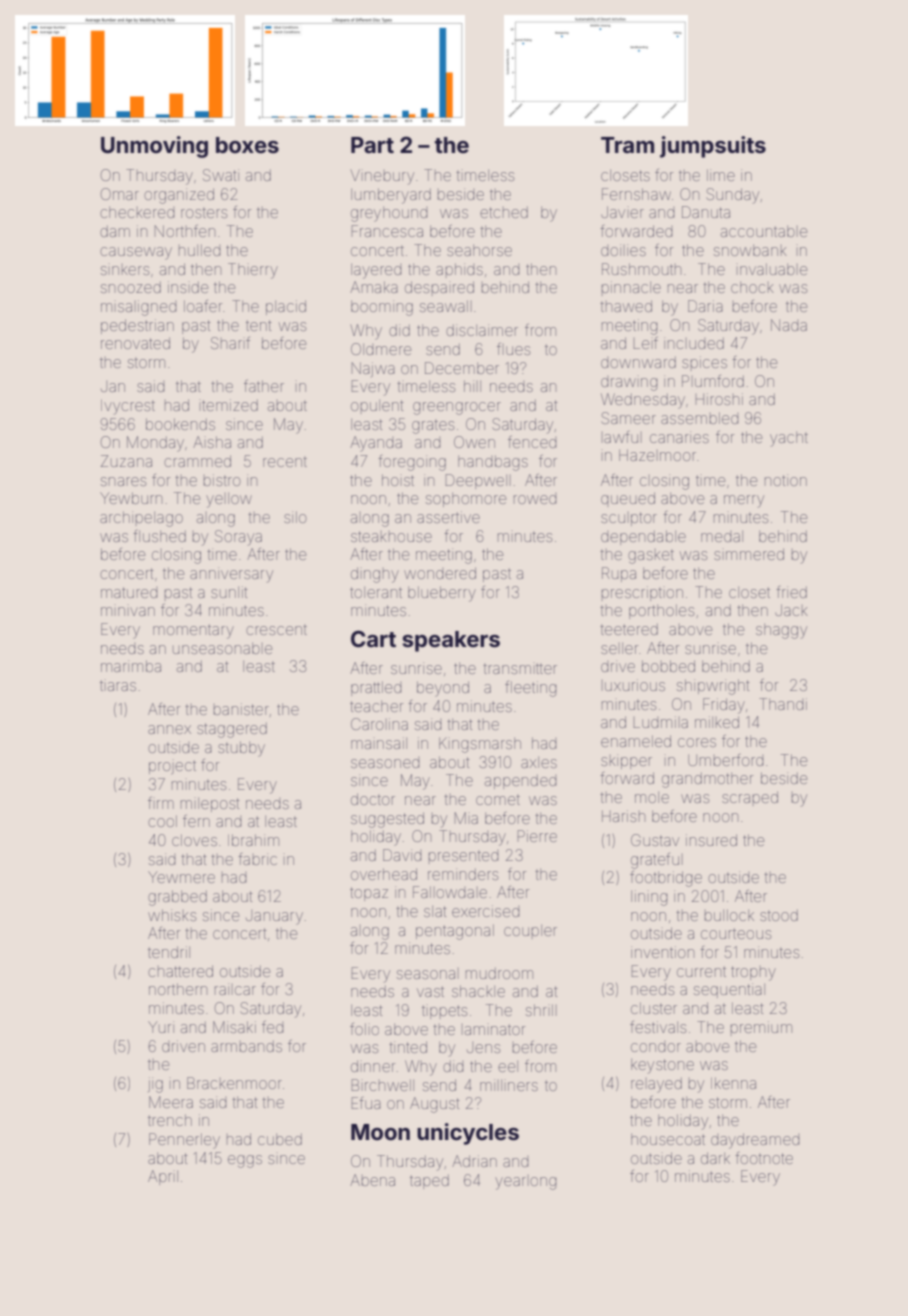 Image resolution: width=908 pixels, height=1316 pixels. I want to click on Unmoving, so click(154, 147).
